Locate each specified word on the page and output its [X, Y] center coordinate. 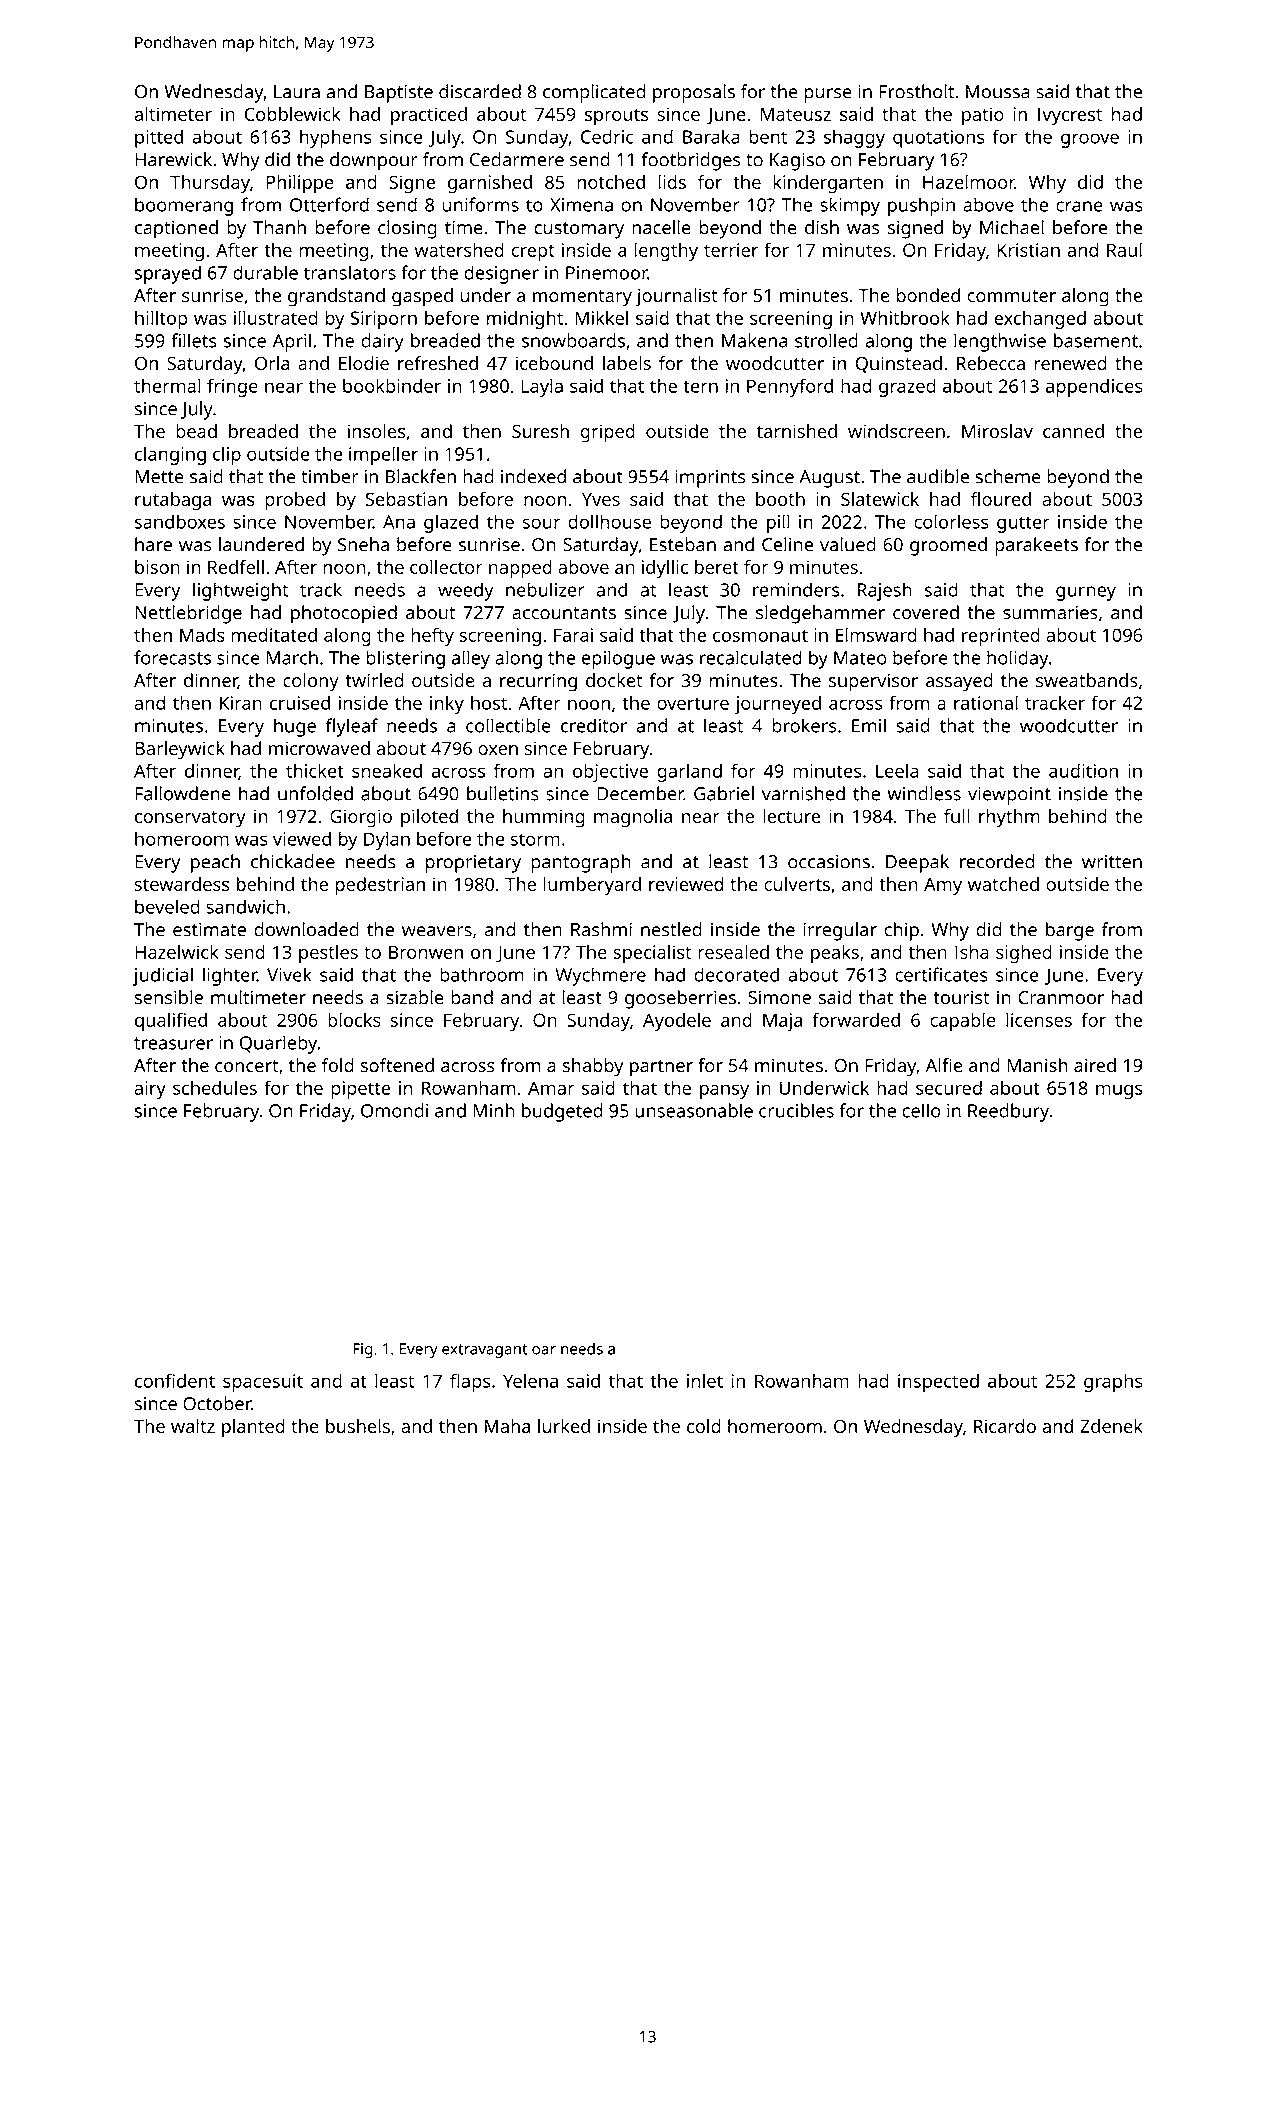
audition [1083, 770]
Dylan [387, 840]
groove [1090, 140]
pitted [159, 138]
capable [963, 1021]
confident [175, 1380]
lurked [564, 1426]
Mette [159, 477]
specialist [652, 954]
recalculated [751, 657]
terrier [731, 250]
